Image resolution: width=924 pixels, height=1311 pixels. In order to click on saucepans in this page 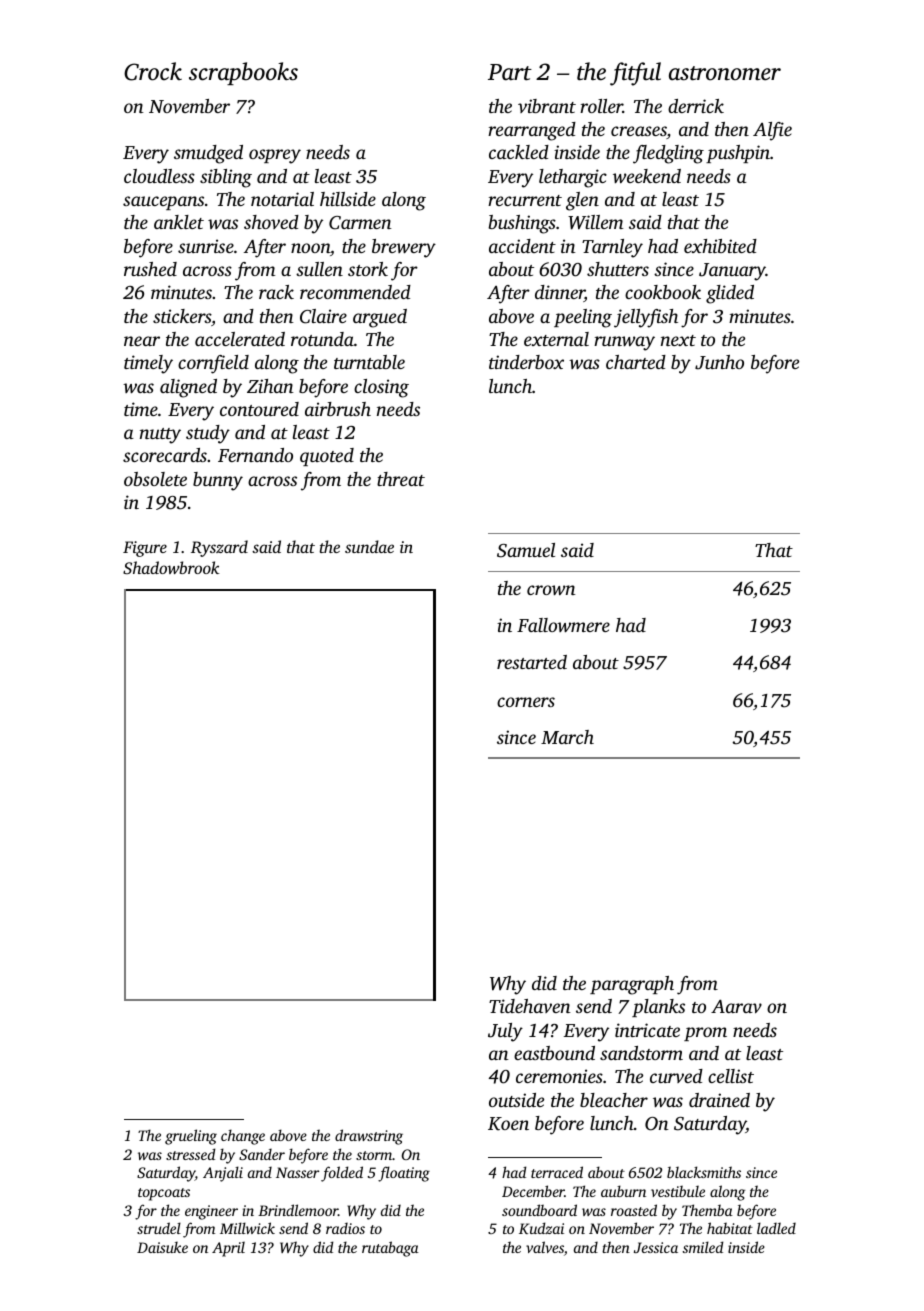, I will do `click(163, 203)`.
